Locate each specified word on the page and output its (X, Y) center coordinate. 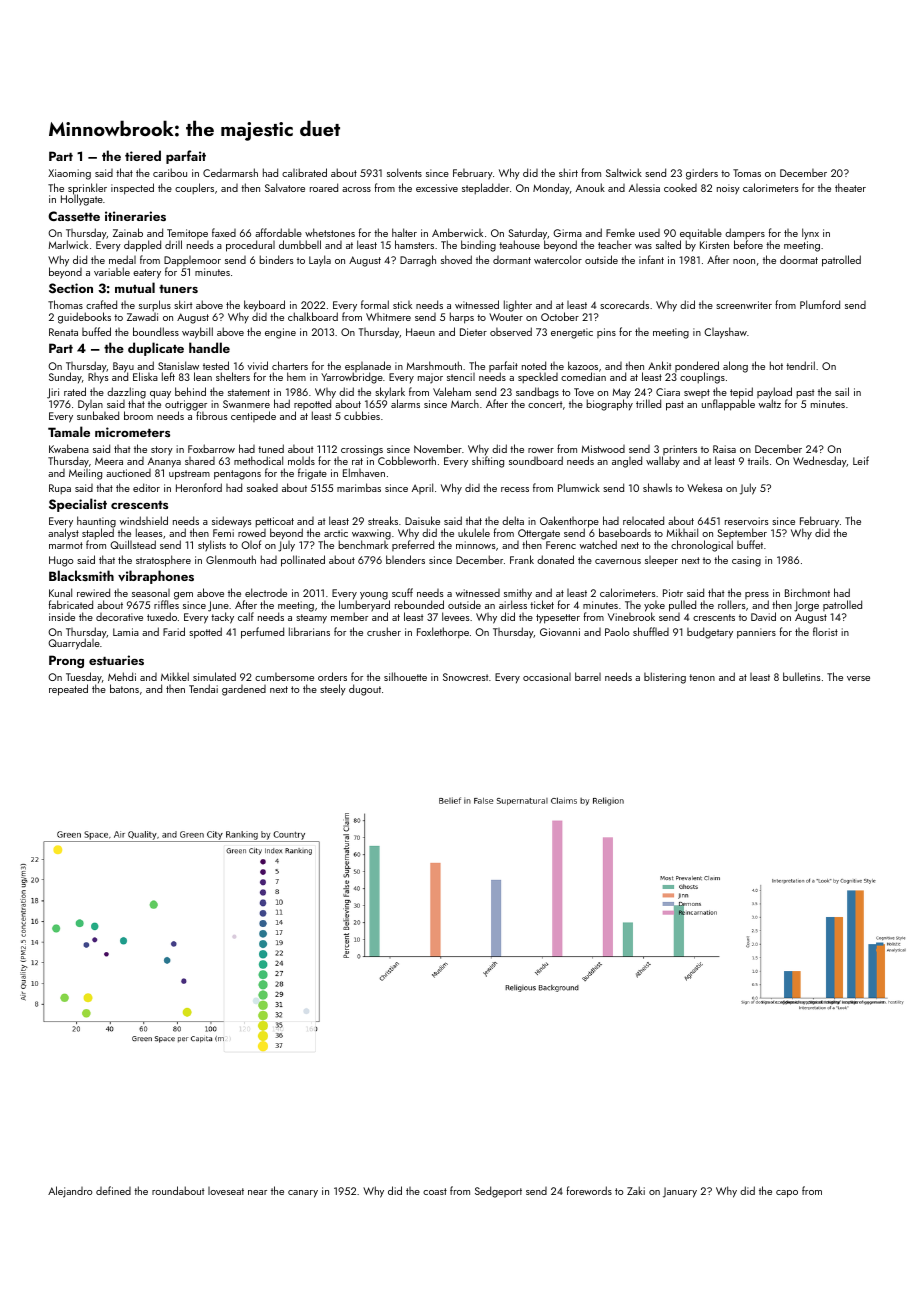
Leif (861, 460)
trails (758, 460)
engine (280, 333)
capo (787, 1194)
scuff (402, 592)
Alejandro (70, 1192)
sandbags (537, 393)
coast (435, 1191)
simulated (214, 676)
